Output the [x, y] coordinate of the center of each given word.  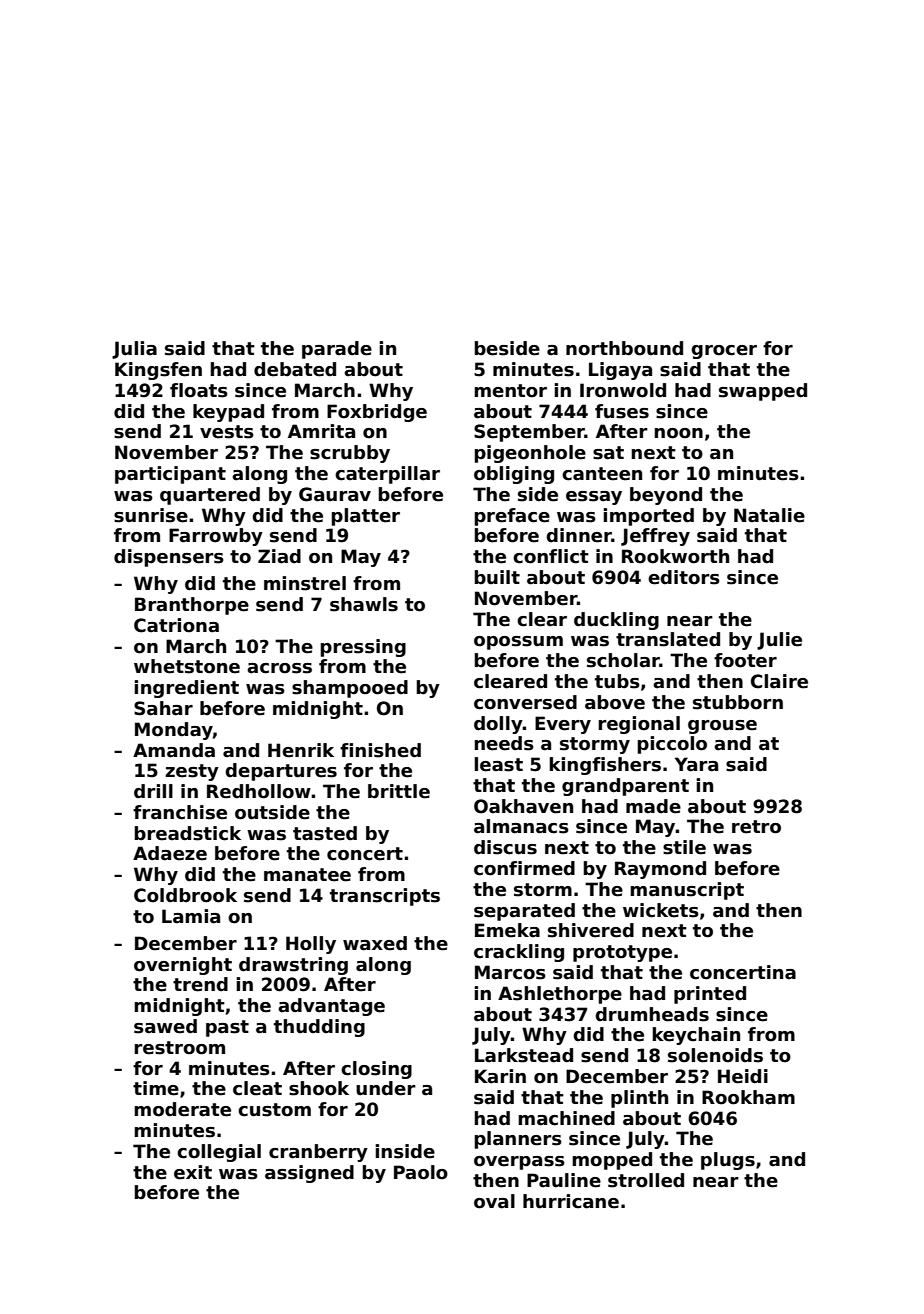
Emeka [507, 930]
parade [337, 350]
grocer [724, 352]
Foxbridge [377, 413]
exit [193, 1172]
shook [319, 1088]
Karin [500, 1076]
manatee [307, 875]
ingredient [186, 689]
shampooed [350, 689]
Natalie [769, 515]
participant [170, 475]
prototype [622, 953]
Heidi [743, 1076]
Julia [134, 350]
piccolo [672, 745]
